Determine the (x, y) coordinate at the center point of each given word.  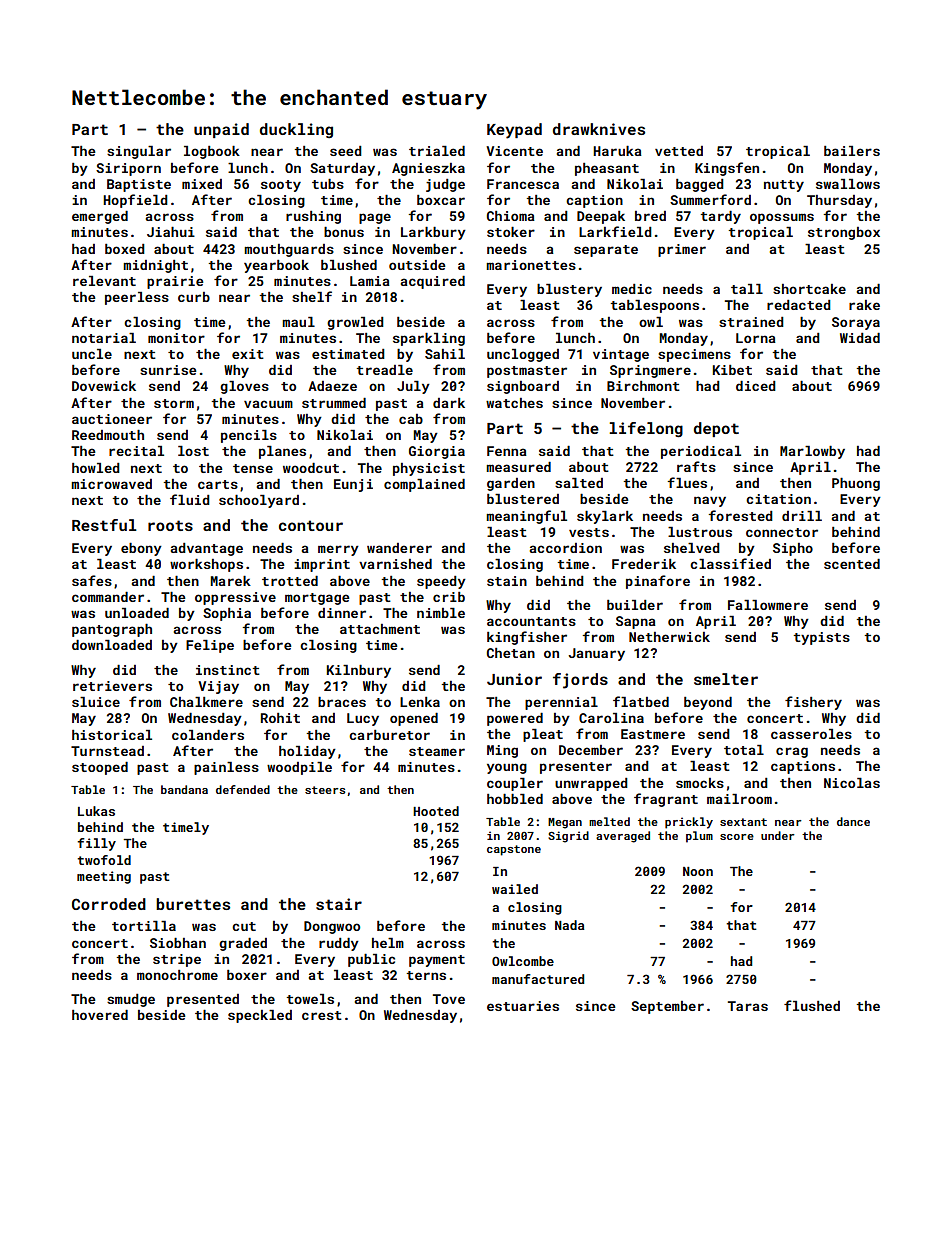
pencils (249, 436)
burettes (193, 904)
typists (822, 638)
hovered (100, 1015)
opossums (782, 218)
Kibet (732, 370)
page (375, 218)
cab (411, 419)
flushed (812, 1005)
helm (388, 943)
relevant (104, 281)
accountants (531, 621)
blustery (569, 290)
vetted (679, 151)
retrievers (112, 686)
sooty (281, 186)
